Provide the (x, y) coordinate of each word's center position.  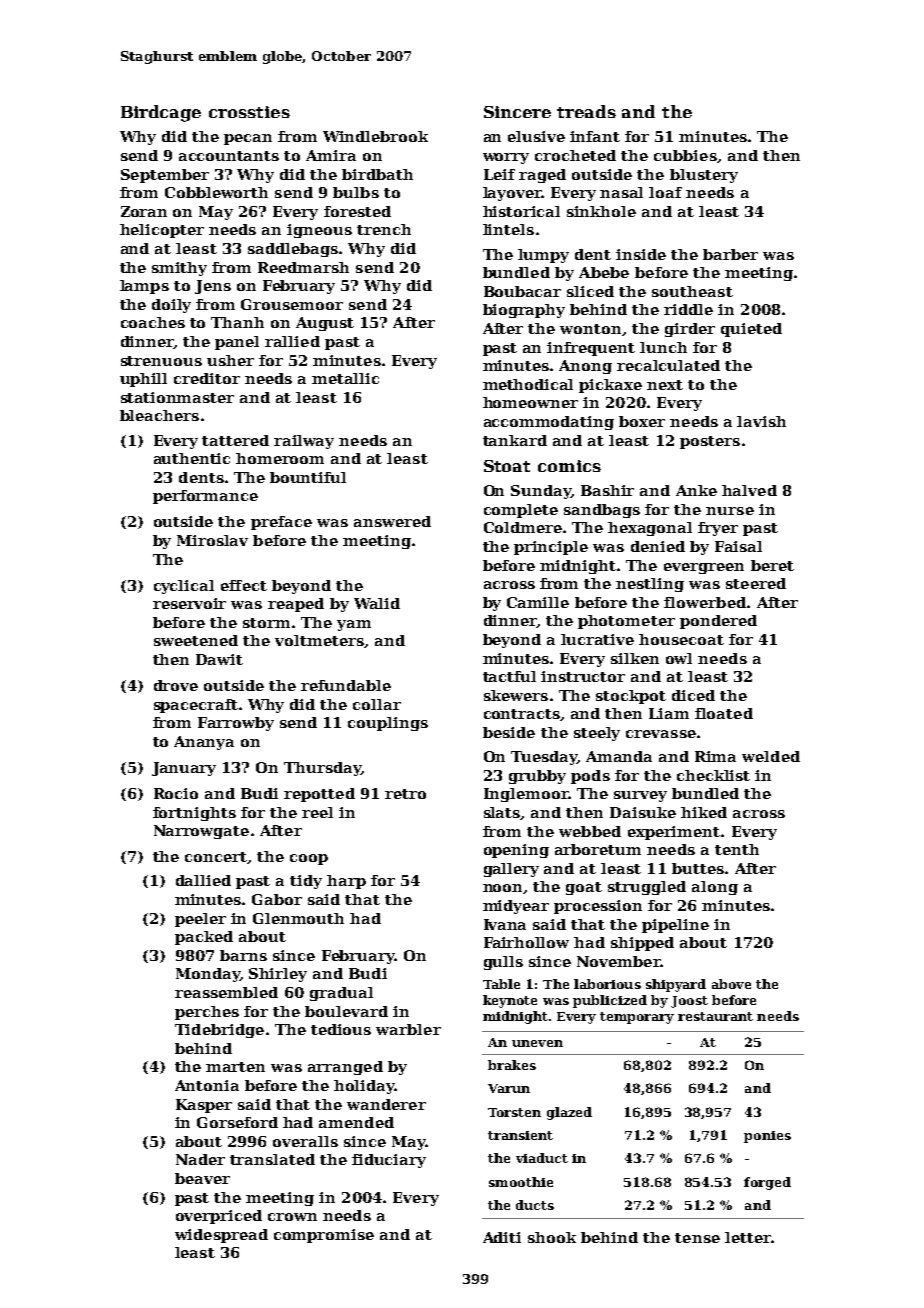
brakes (512, 1065)
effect (244, 585)
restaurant (715, 1016)
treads (586, 111)
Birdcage (161, 113)
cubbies (685, 155)
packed (204, 938)
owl (679, 658)
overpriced (219, 1217)
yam (354, 625)
